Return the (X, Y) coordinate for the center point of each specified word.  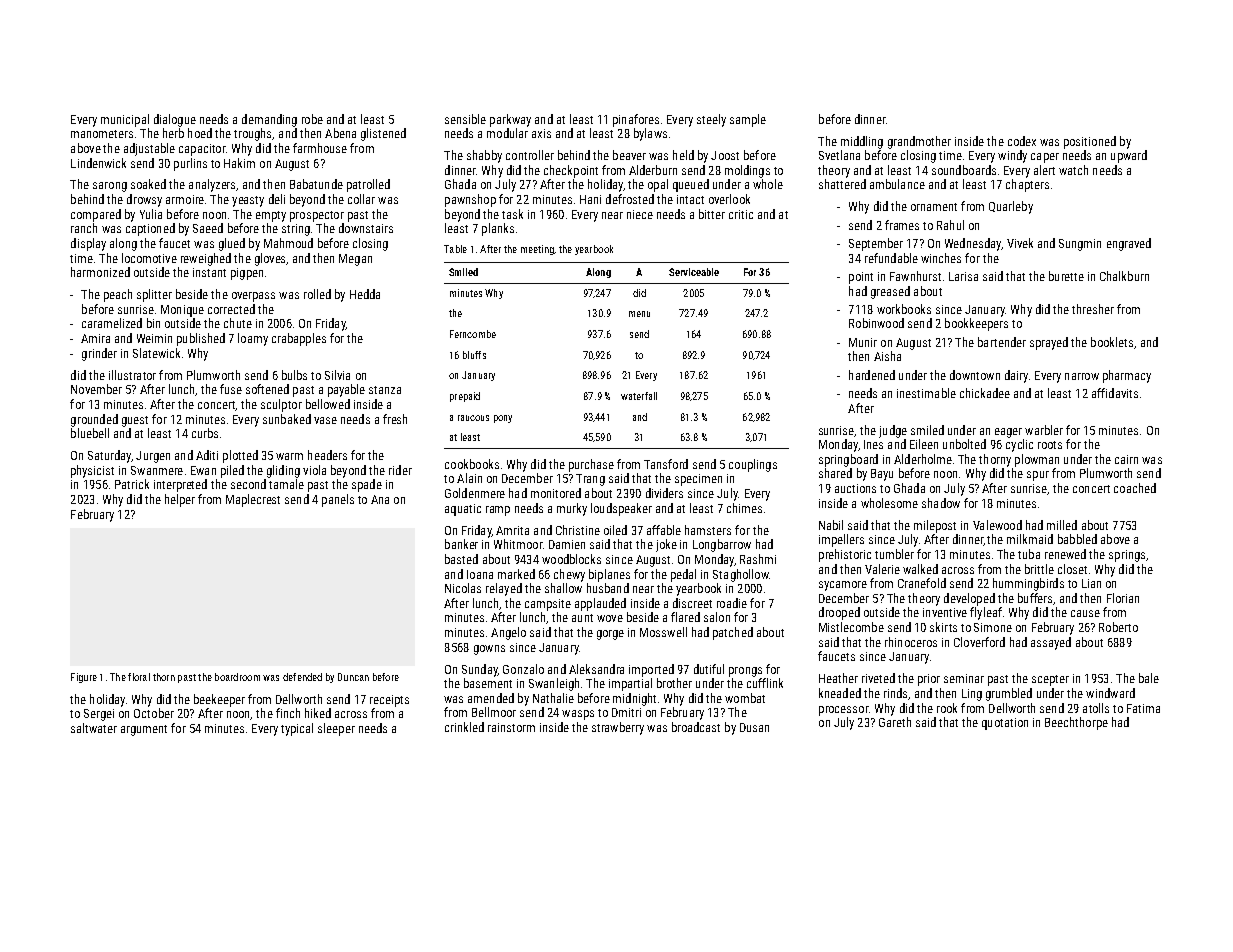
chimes (744, 508)
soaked (148, 184)
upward (1129, 156)
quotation (1005, 724)
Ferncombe (473, 334)
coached (1135, 488)
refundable (891, 258)
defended (302, 677)
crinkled (464, 727)
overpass (253, 297)
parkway (510, 120)
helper (180, 500)
